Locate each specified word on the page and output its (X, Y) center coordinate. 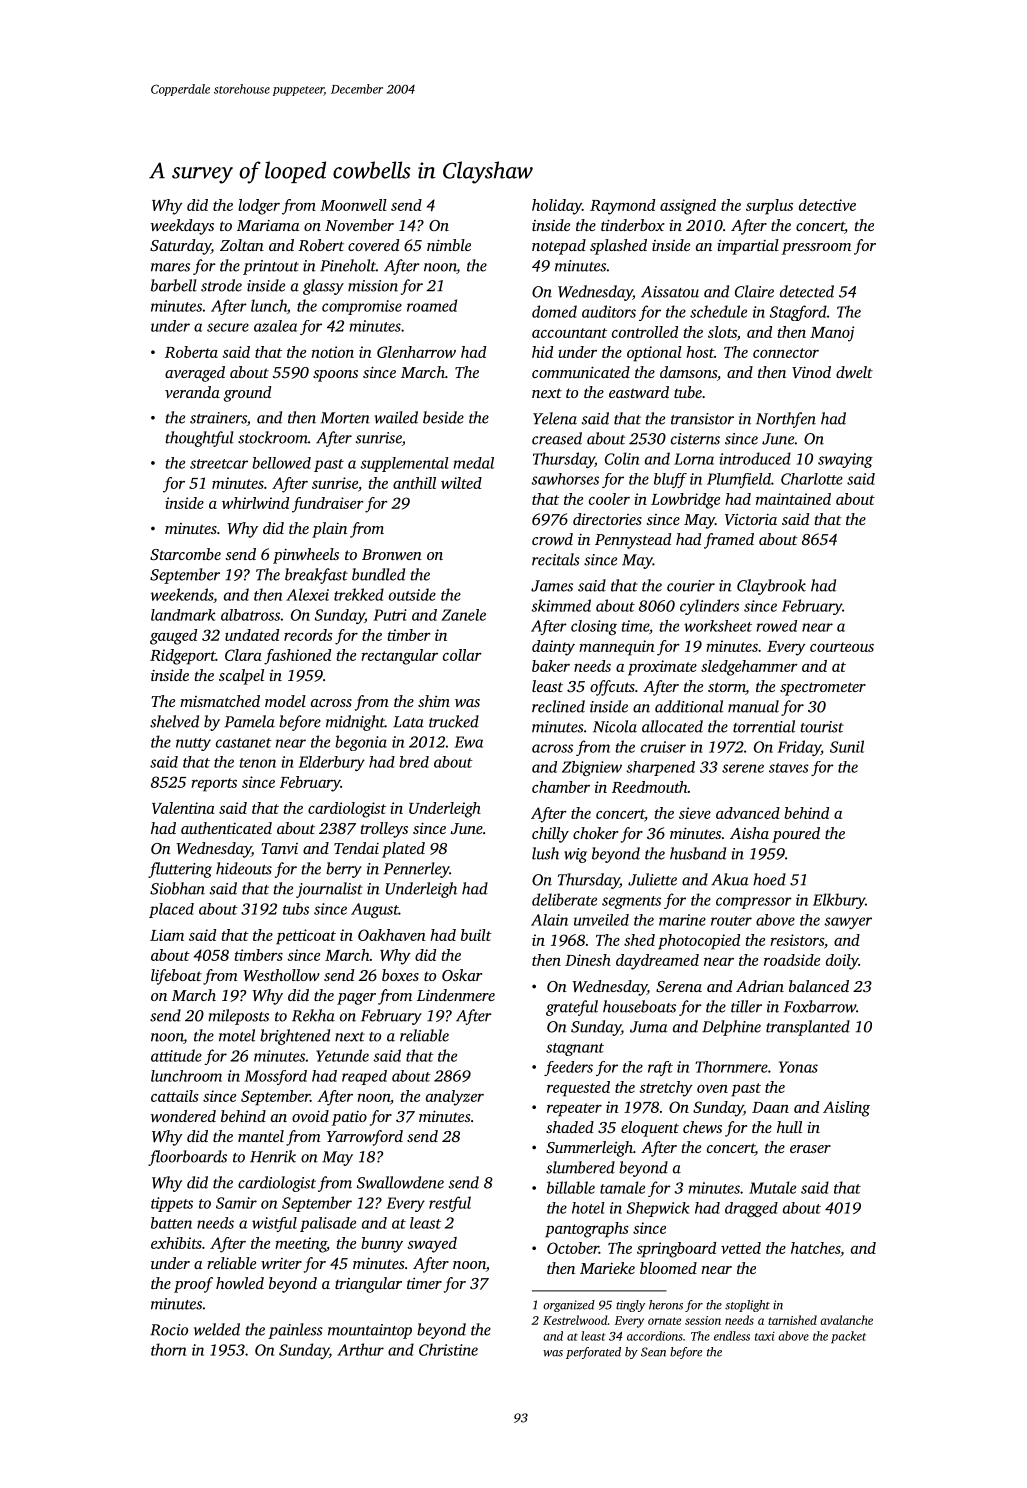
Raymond (622, 207)
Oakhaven (392, 935)
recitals (556, 559)
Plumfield (739, 480)
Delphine (731, 1028)
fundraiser (328, 505)
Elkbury (839, 901)
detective (827, 205)
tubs (296, 909)
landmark (183, 615)
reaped (364, 1077)
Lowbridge (685, 501)
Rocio (169, 1330)
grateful (572, 1008)
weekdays (182, 227)
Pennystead (633, 541)
